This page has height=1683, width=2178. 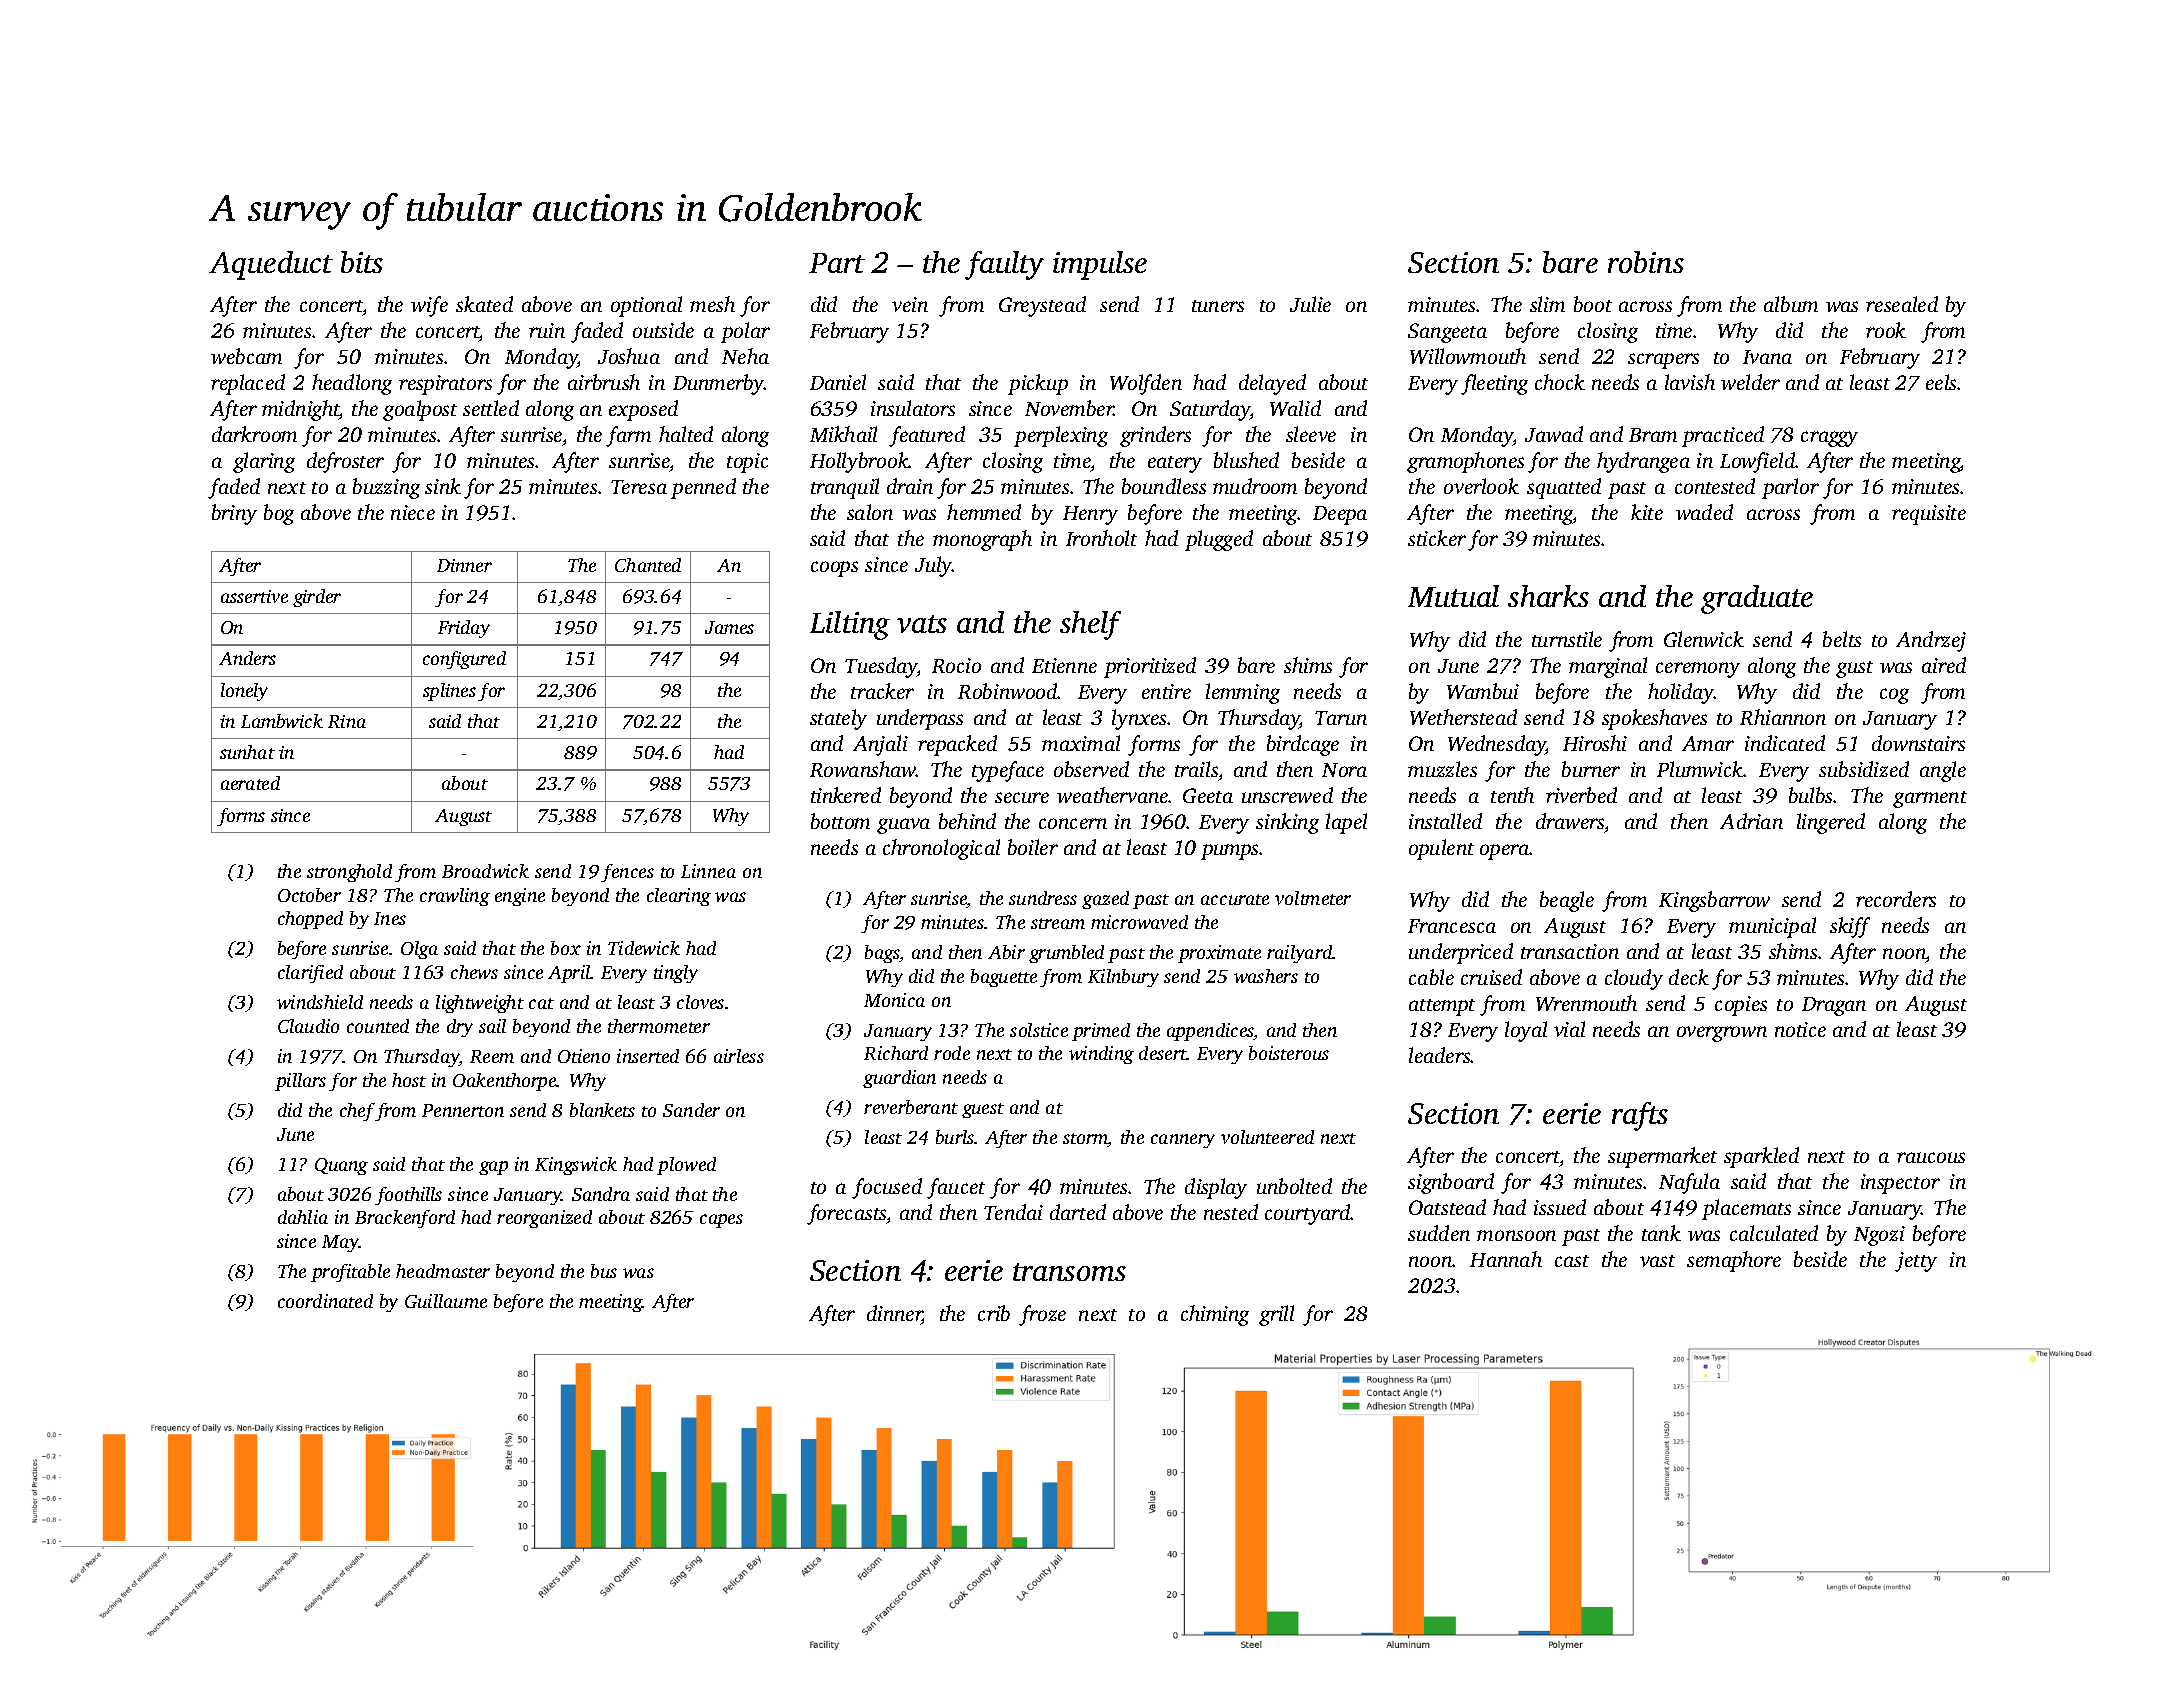 What do you see at coordinates (1564, 488) in the page?
I see `squatted` at bounding box center [1564, 488].
